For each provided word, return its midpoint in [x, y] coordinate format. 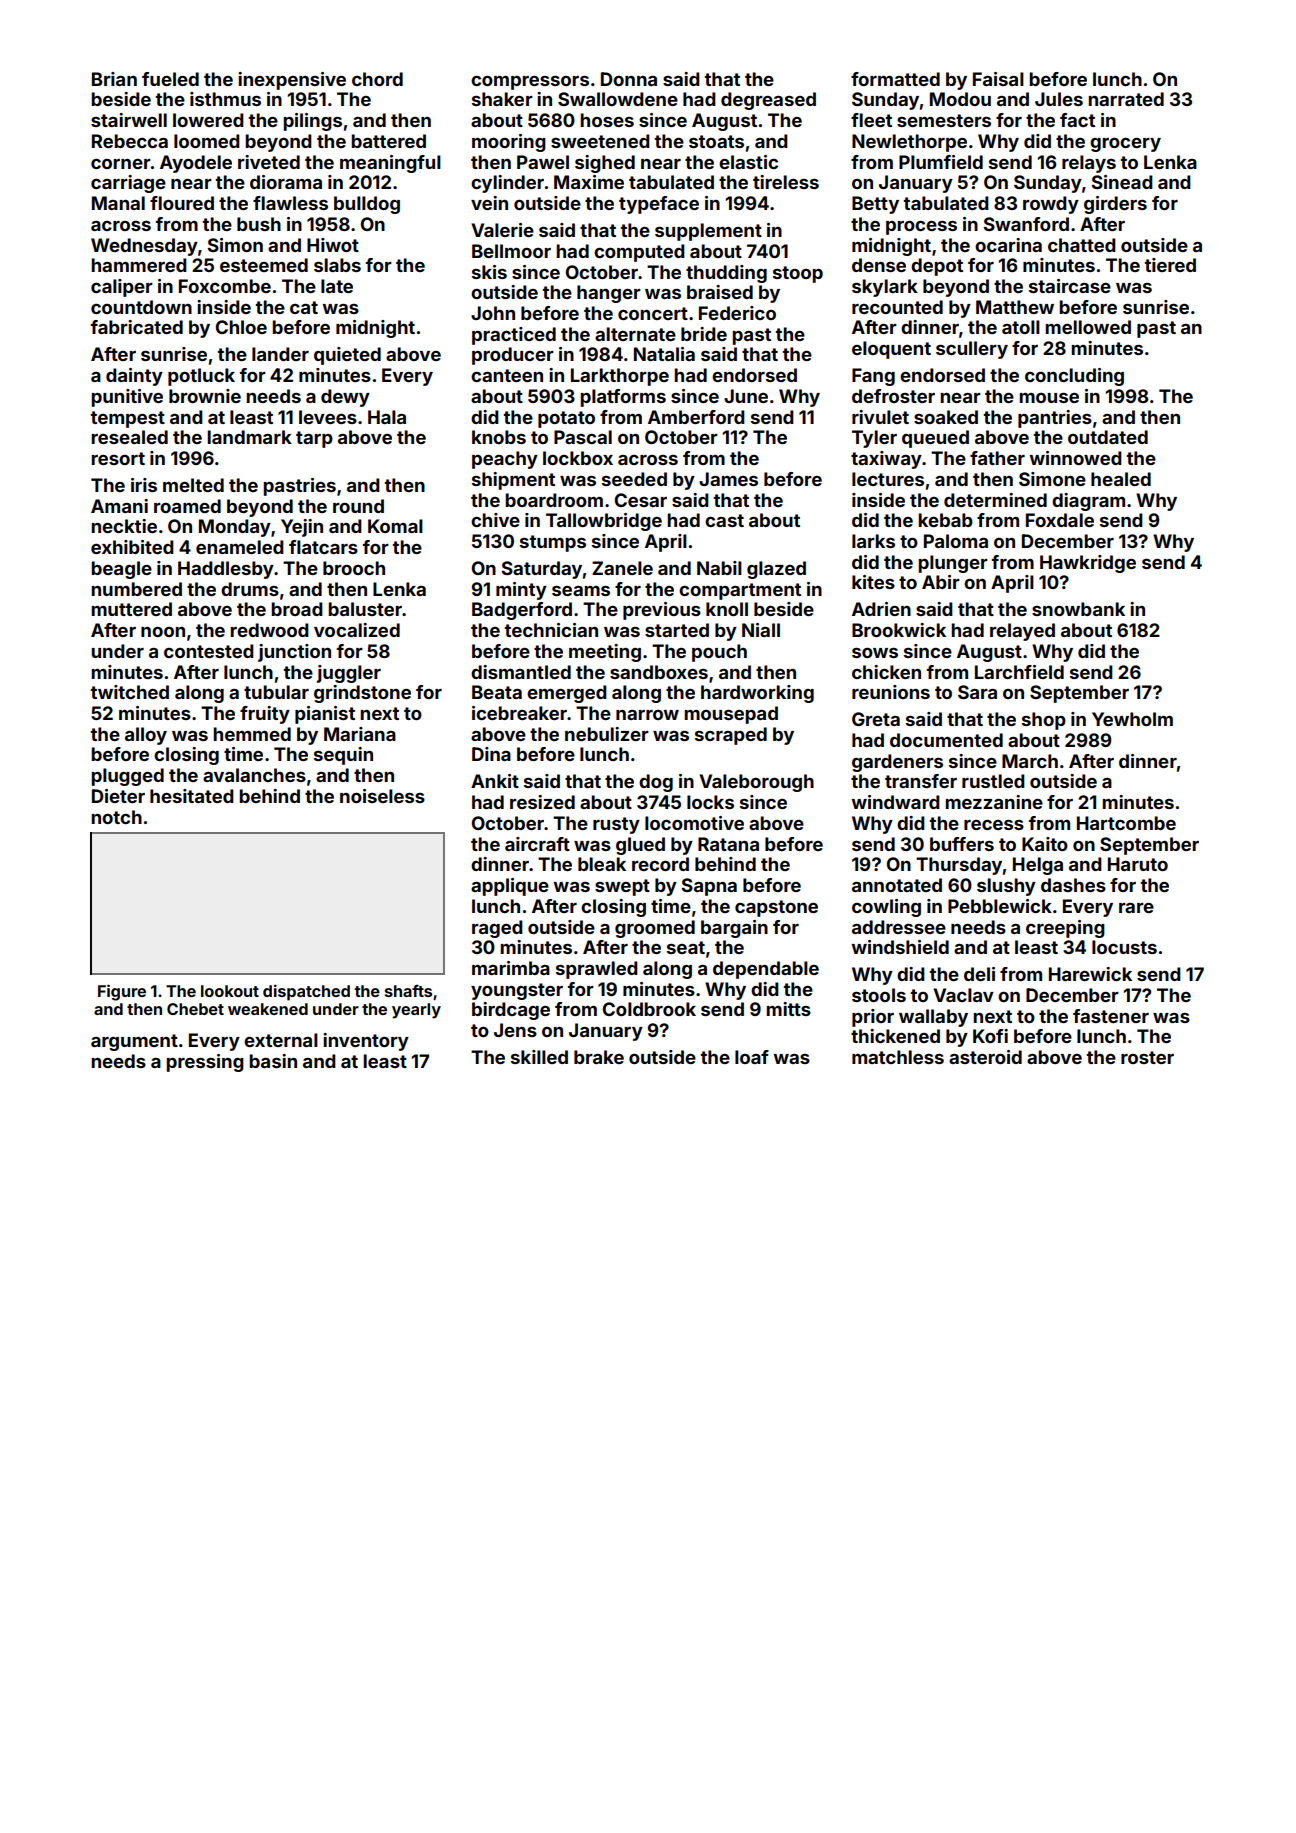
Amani [119, 506]
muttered [131, 609]
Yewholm [1132, 719]
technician [551, 630]
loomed [207, 141]
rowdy [1051, 205]
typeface [659, 205]
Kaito [1045, 844]
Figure [122, 992]
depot [937, 267]
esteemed [264, 265]
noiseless [382, 796]
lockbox [578, 458]
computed [639, 253]
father [997, 458]
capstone [776, 908]
